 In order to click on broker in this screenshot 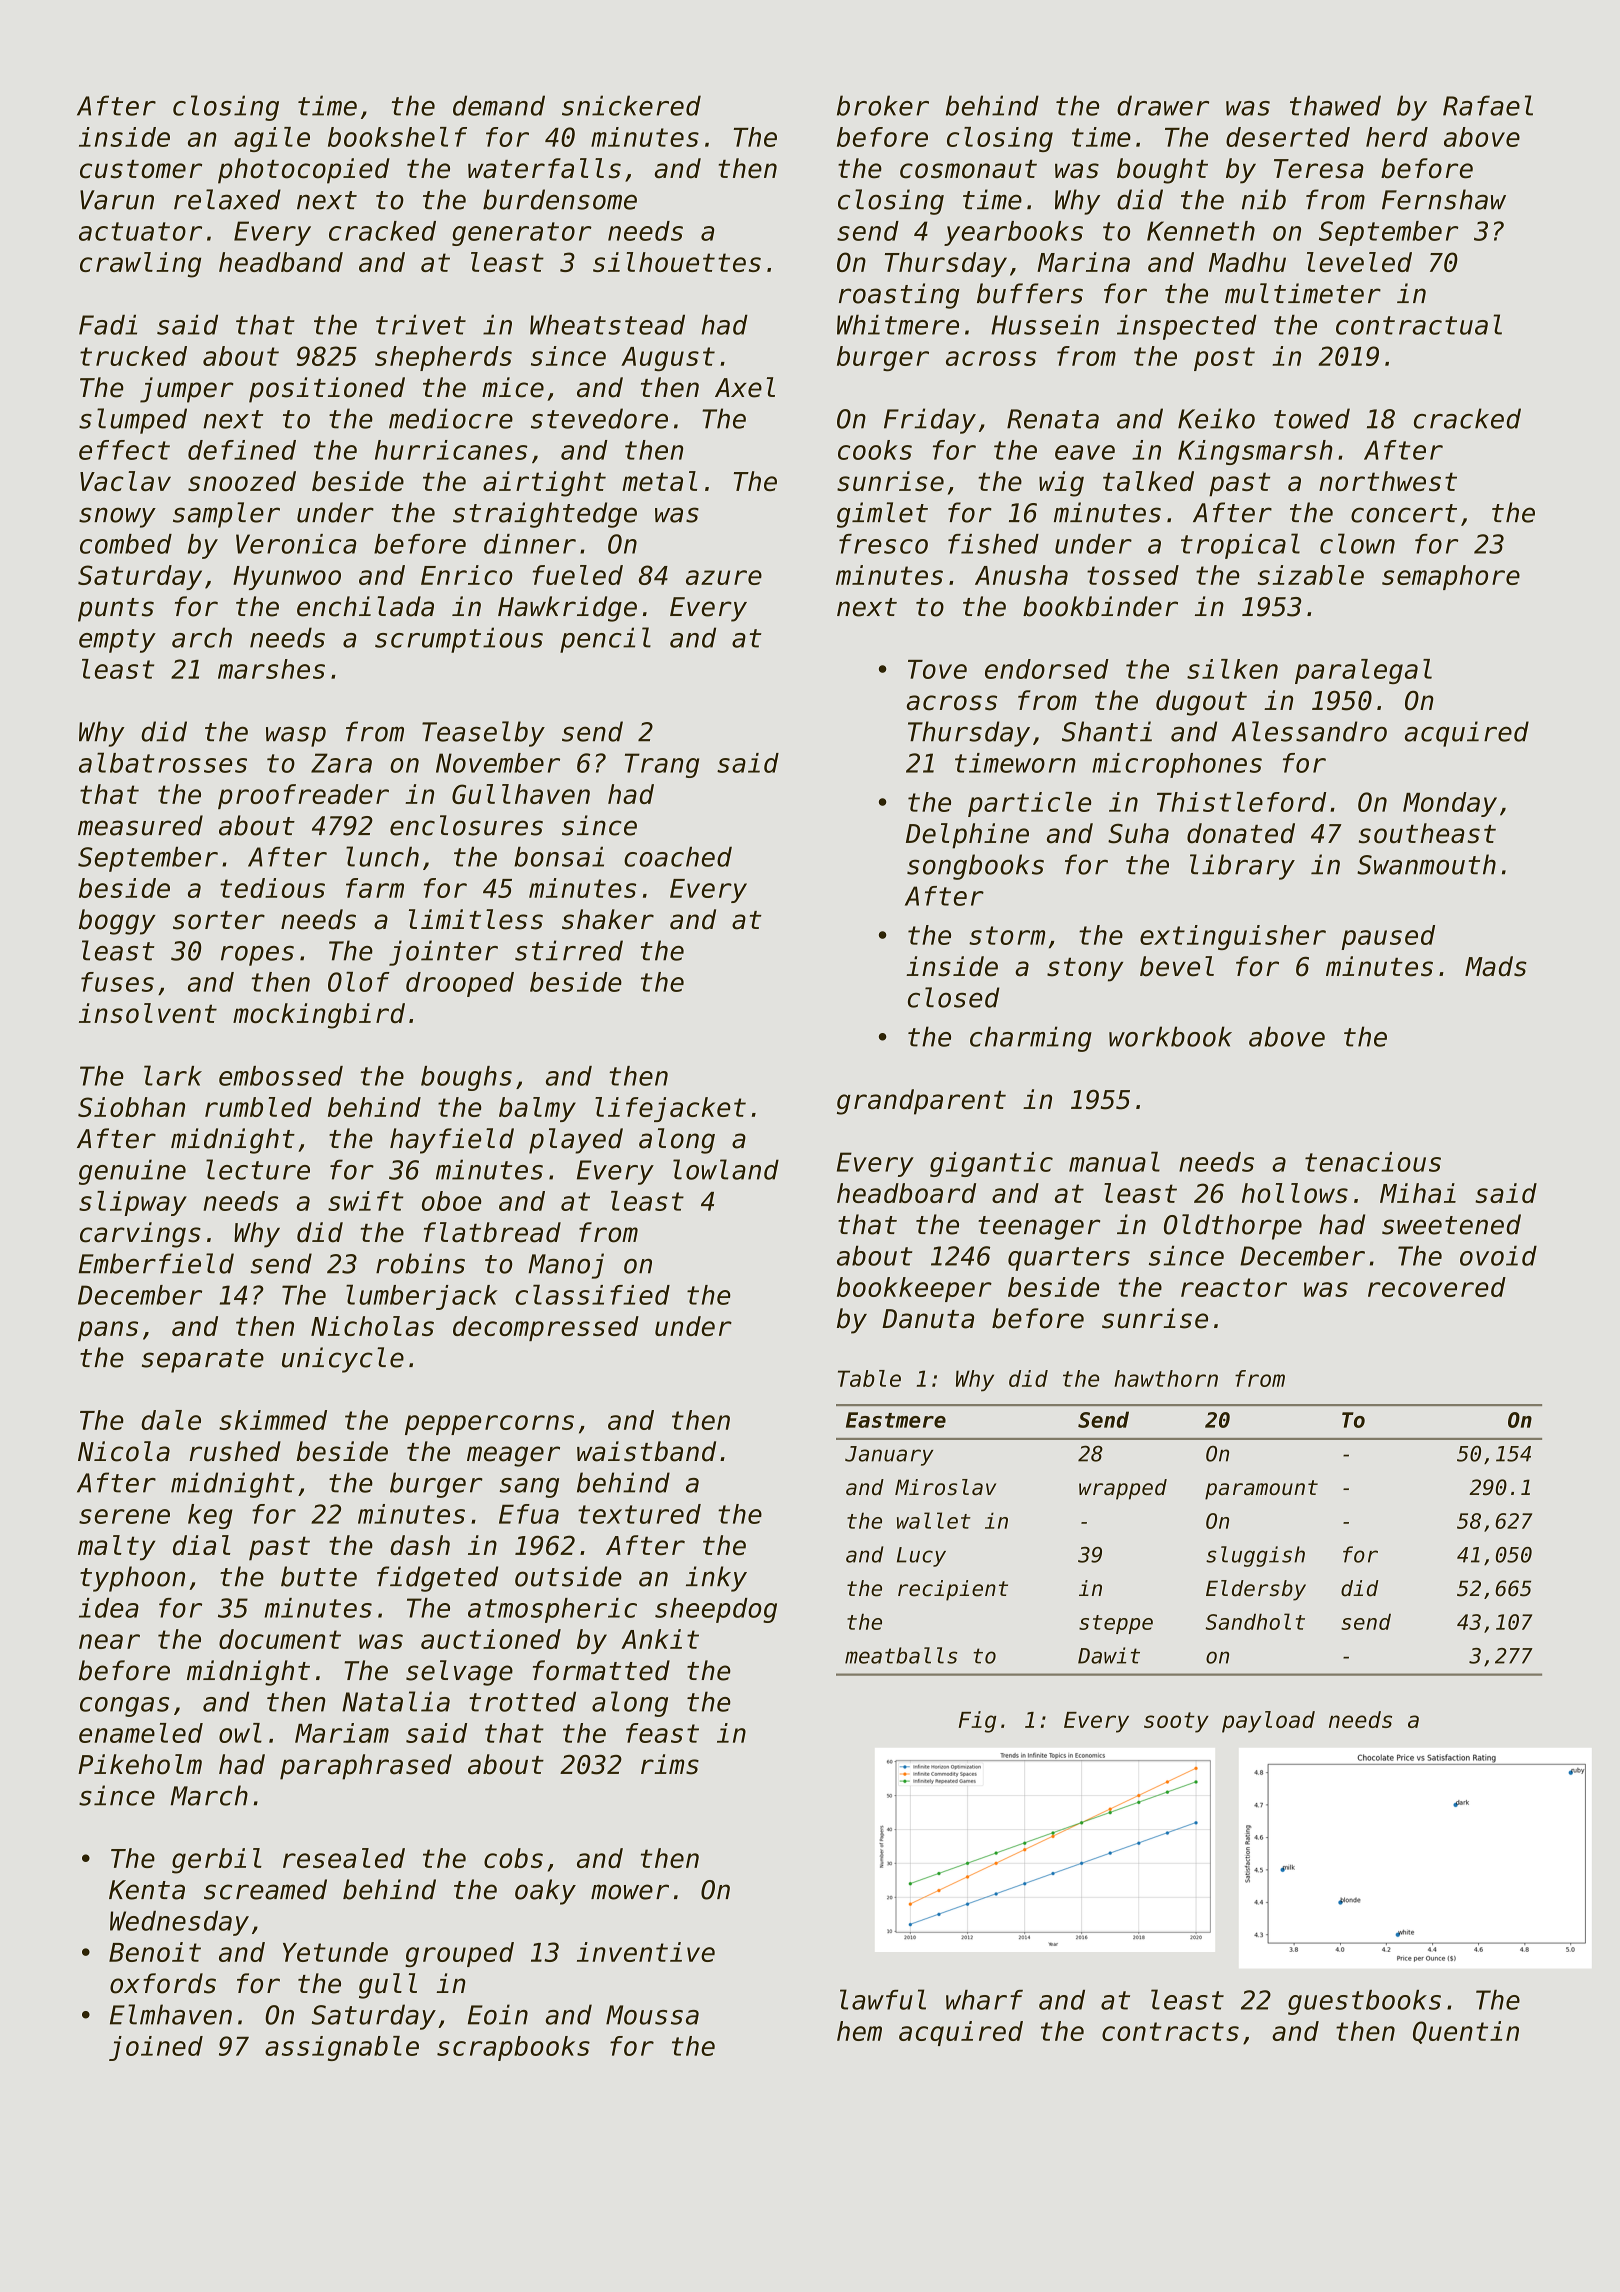, I will do `click(883, 105)`.
